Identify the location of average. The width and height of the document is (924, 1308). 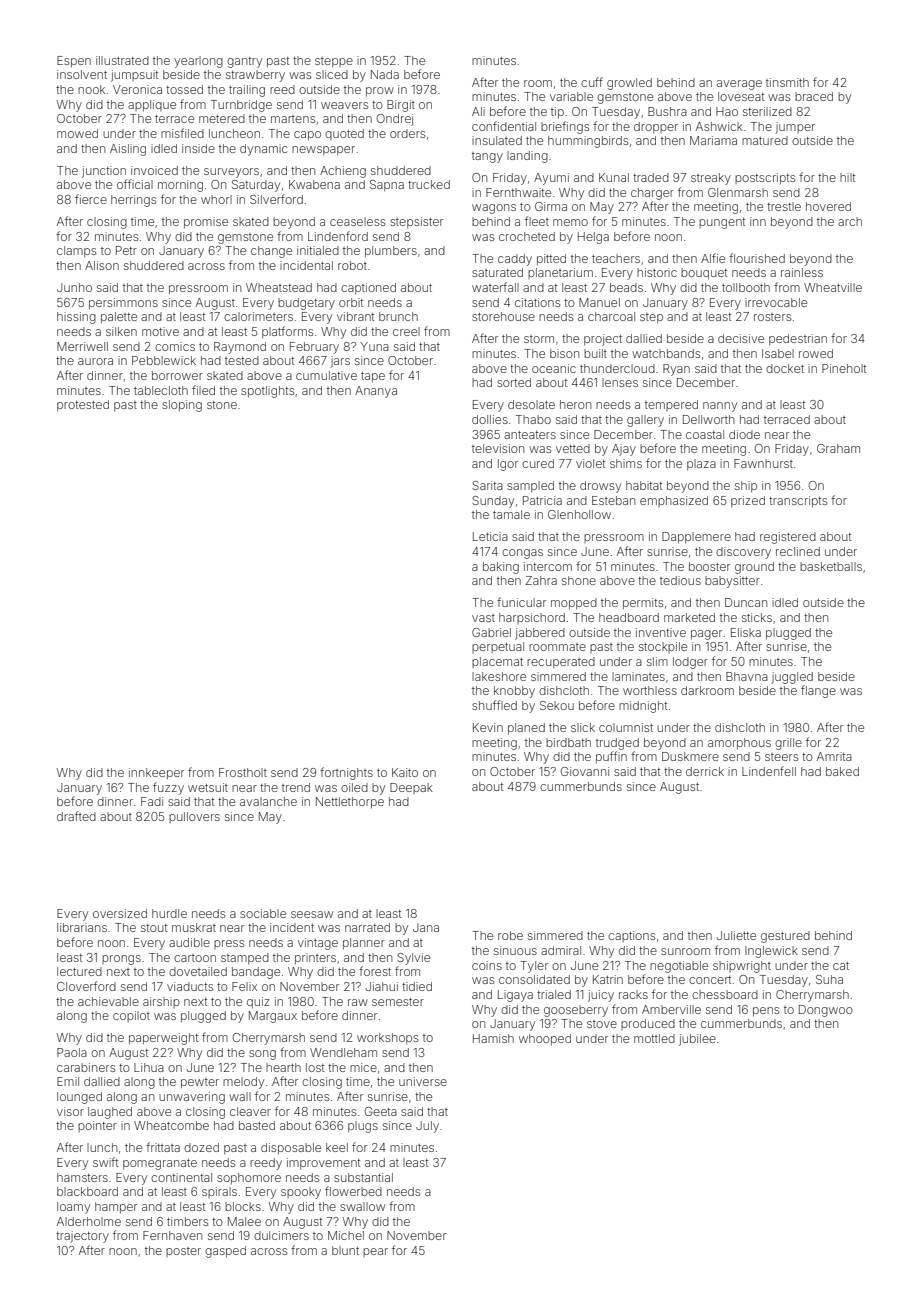
(739, 85).
